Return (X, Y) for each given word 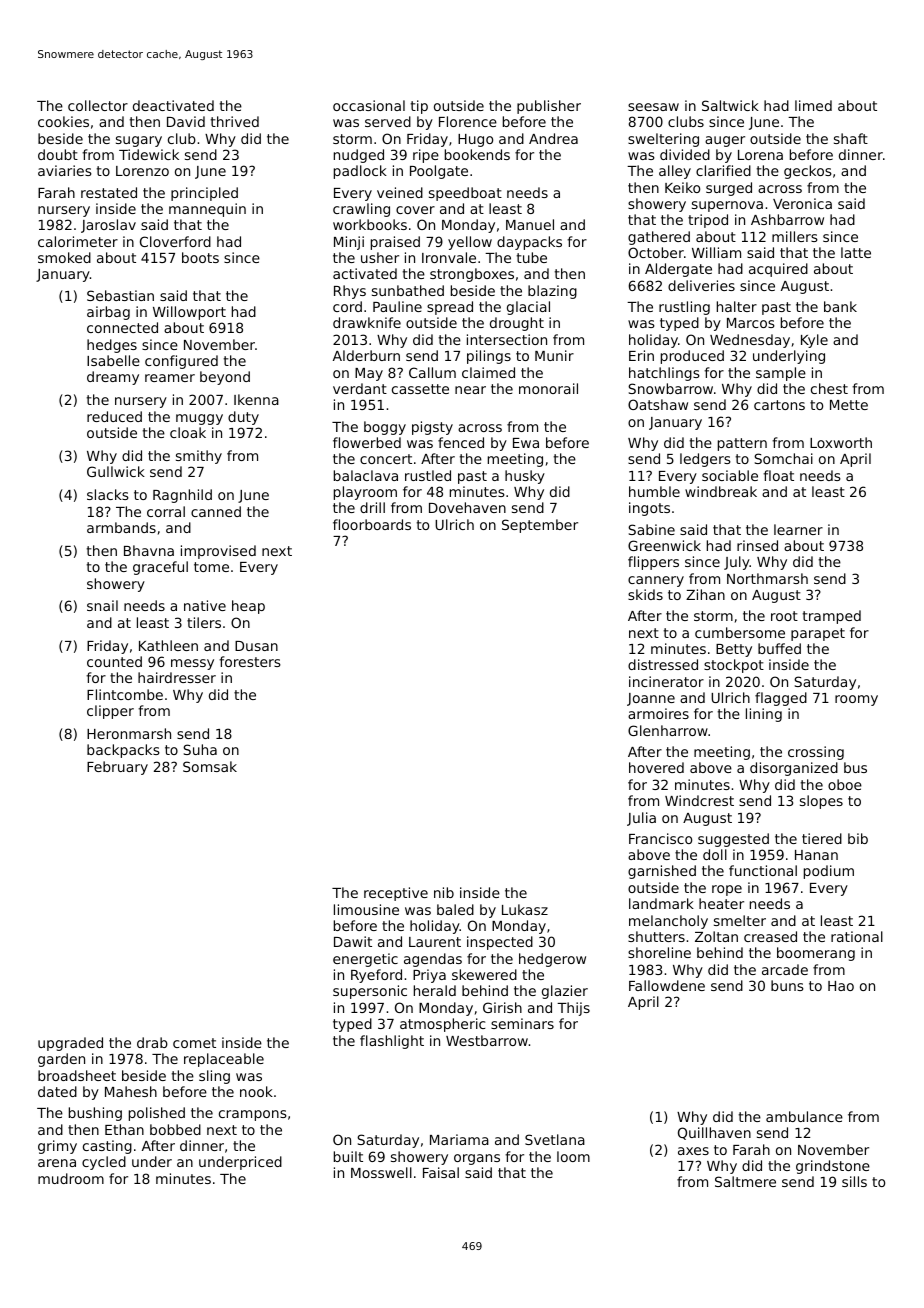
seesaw (653, 107)
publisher (549, 107)
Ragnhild (182, 496)
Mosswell (381, 1172)
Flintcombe (125, 694)
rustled (428, 475)
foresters (250, 661)
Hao (841, 986)
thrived (235, 121)
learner (798, 529)
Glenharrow (668, 730)
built (348, 1156)
